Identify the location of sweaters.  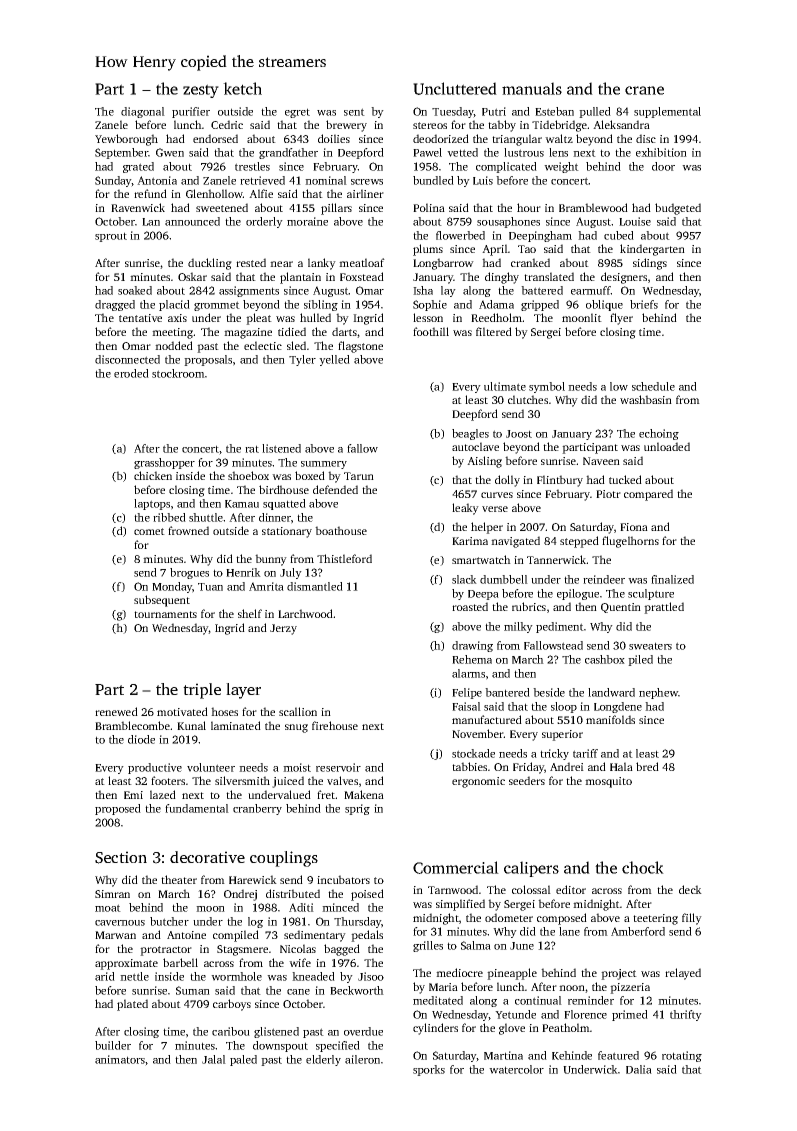
(650, 646).
